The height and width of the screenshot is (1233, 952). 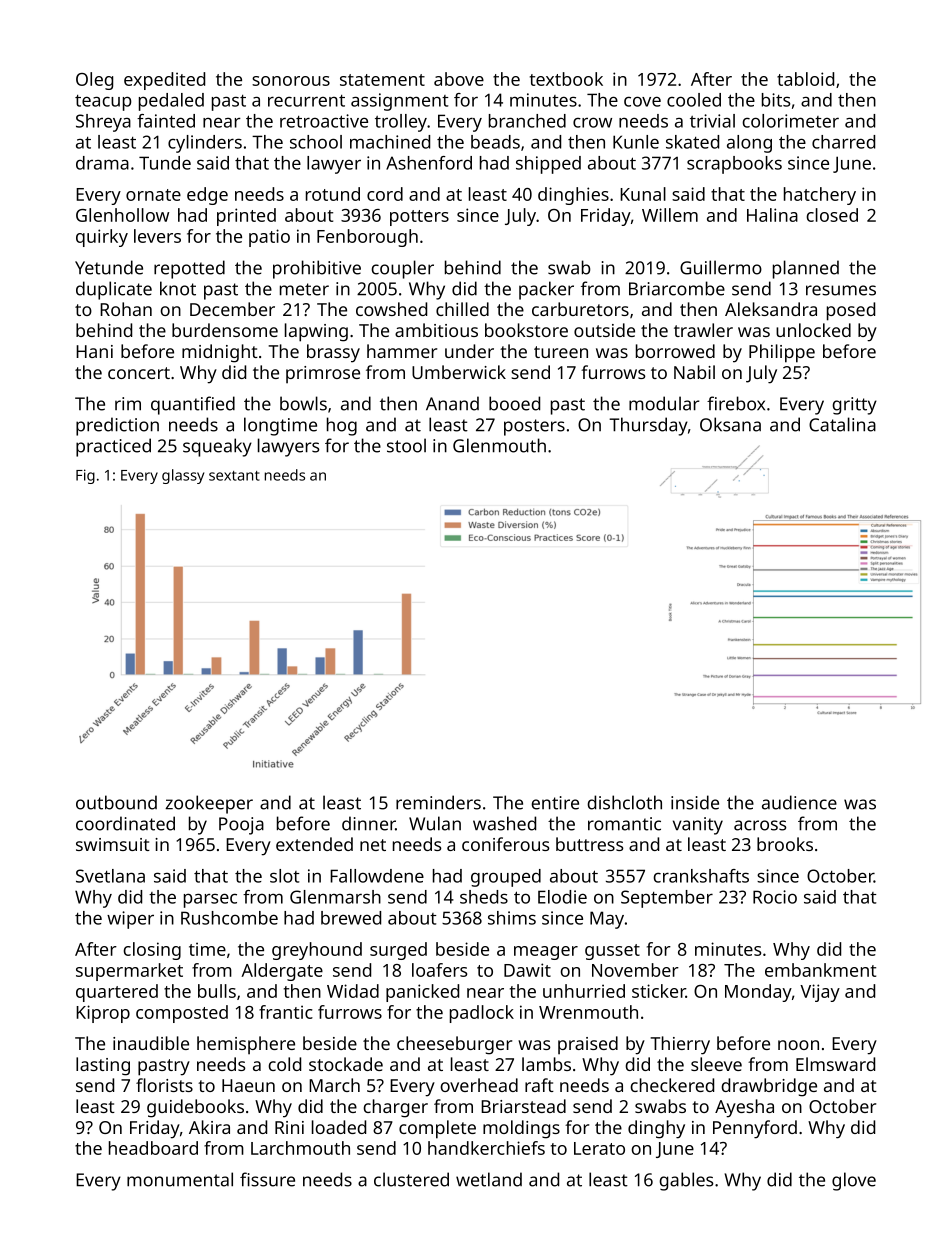 What do you see at coordinates (113, 844) in the screenshot?
I see `swimsuit` at bounding box center [113, 844].
